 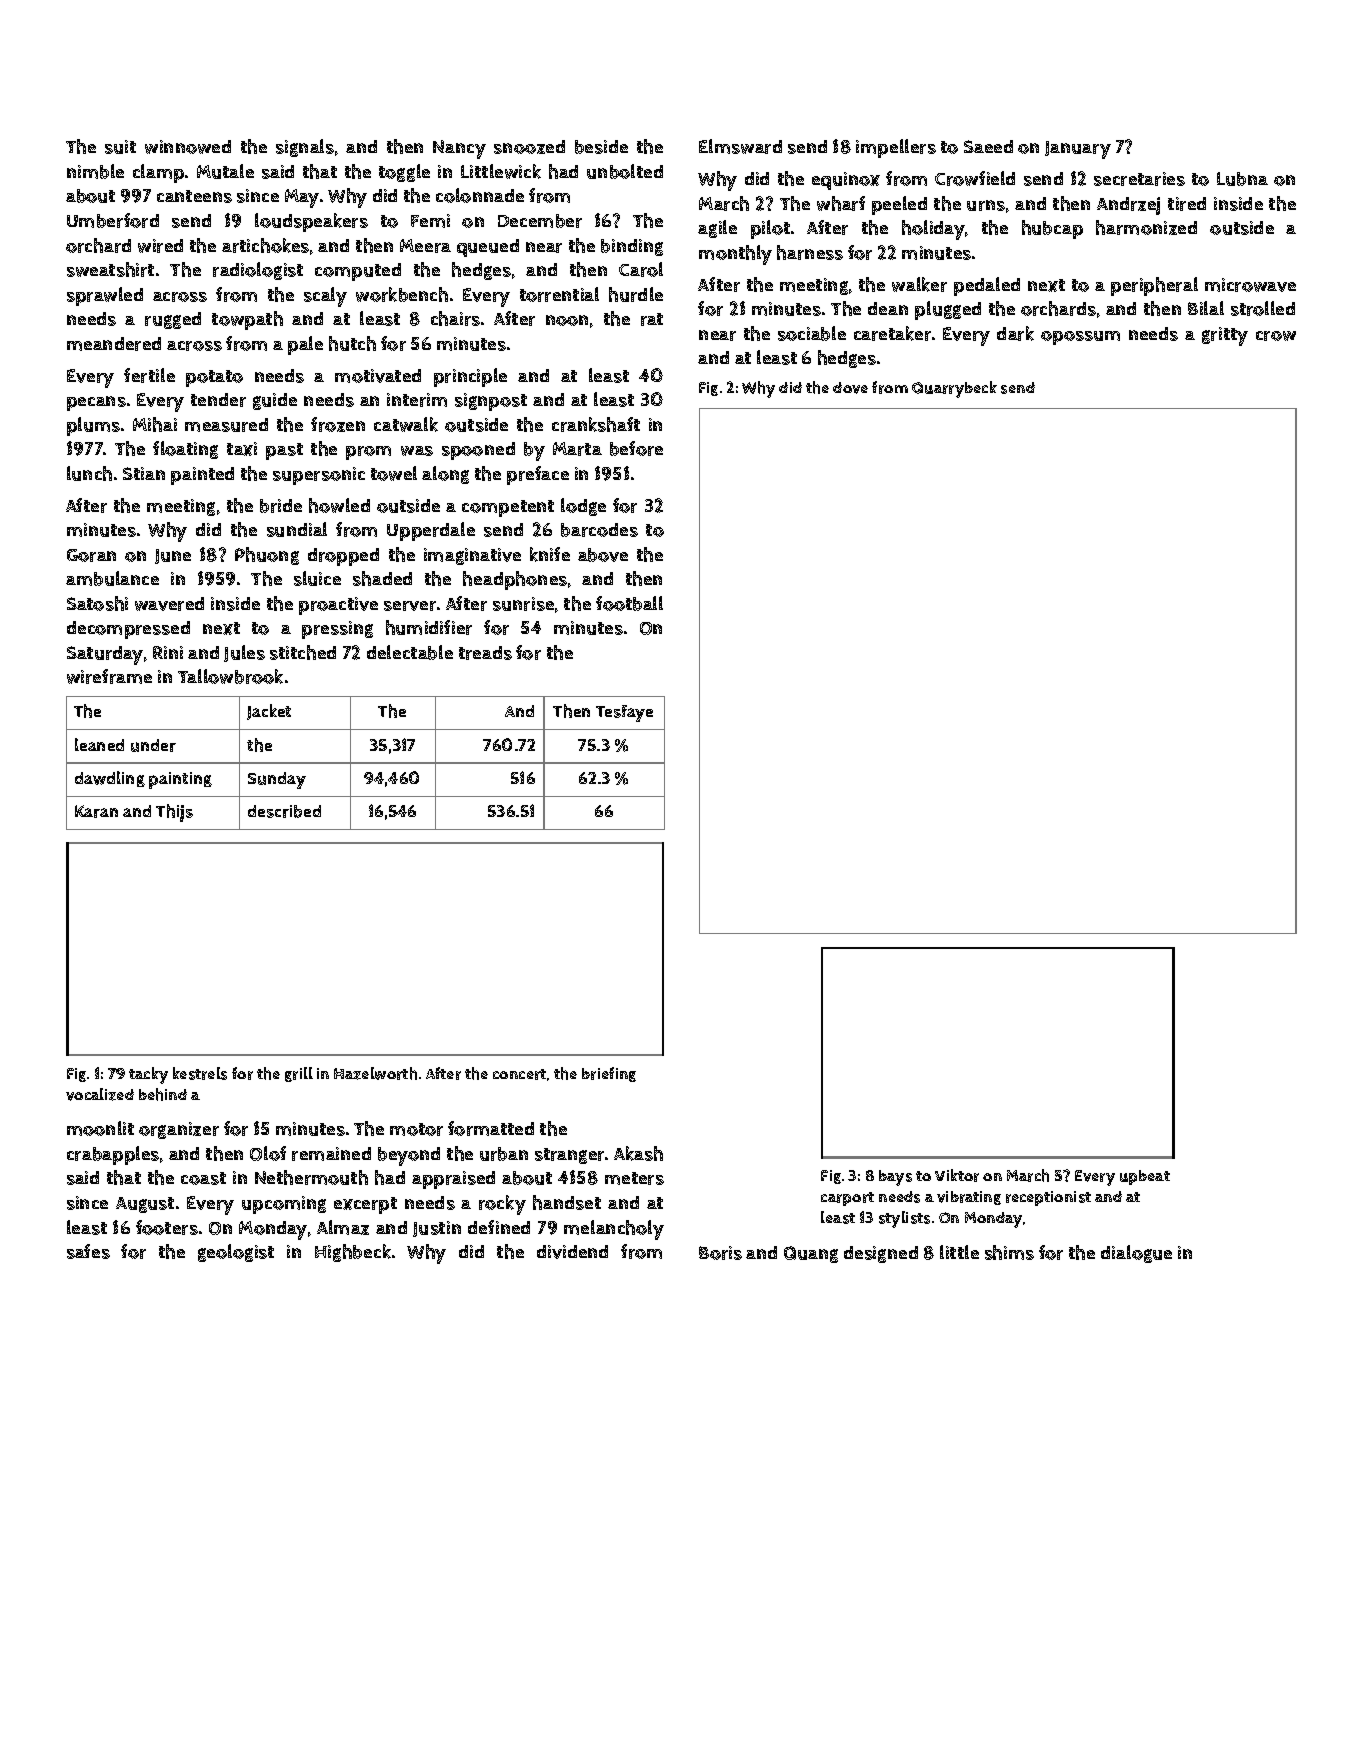 What do you see at coordinates (148, 1075) in the screenshot?
I see `tacky` at bounding box center [148, 1075].
